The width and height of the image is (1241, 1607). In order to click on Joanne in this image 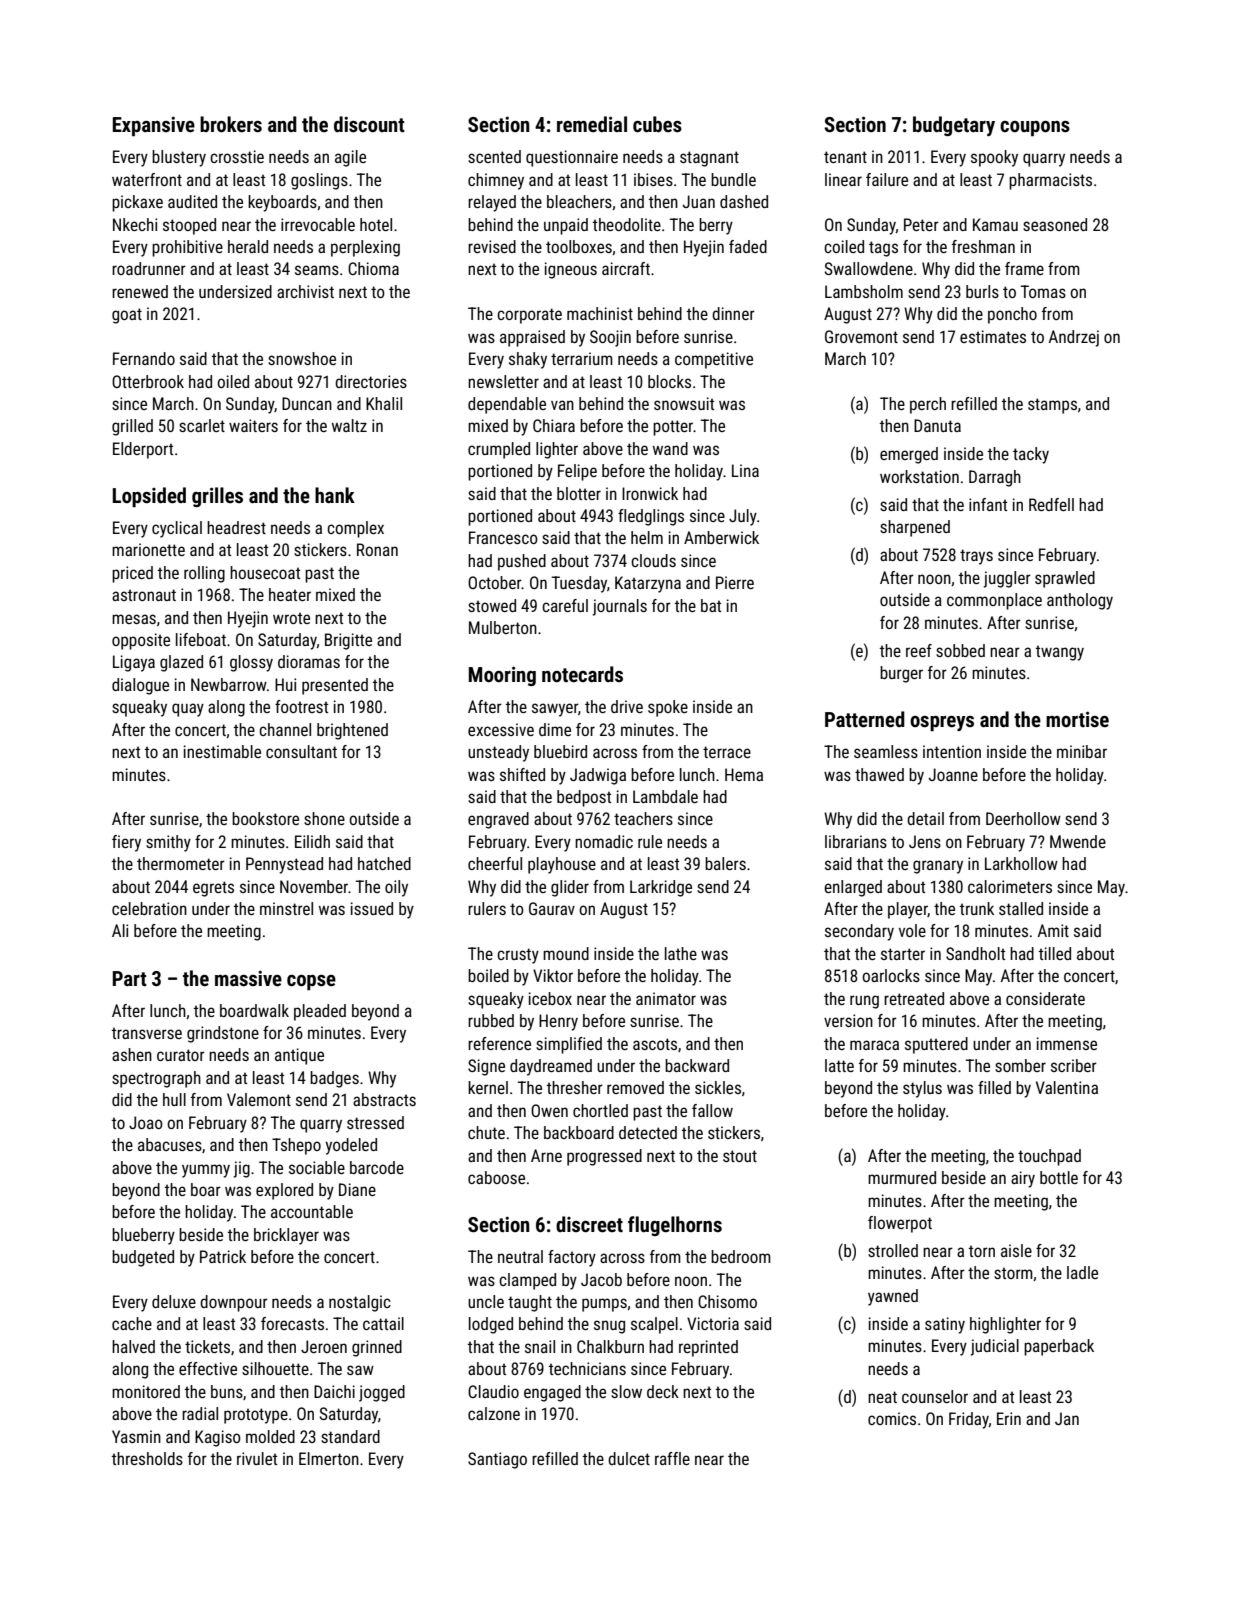, I will do `click(953, 774)`.
